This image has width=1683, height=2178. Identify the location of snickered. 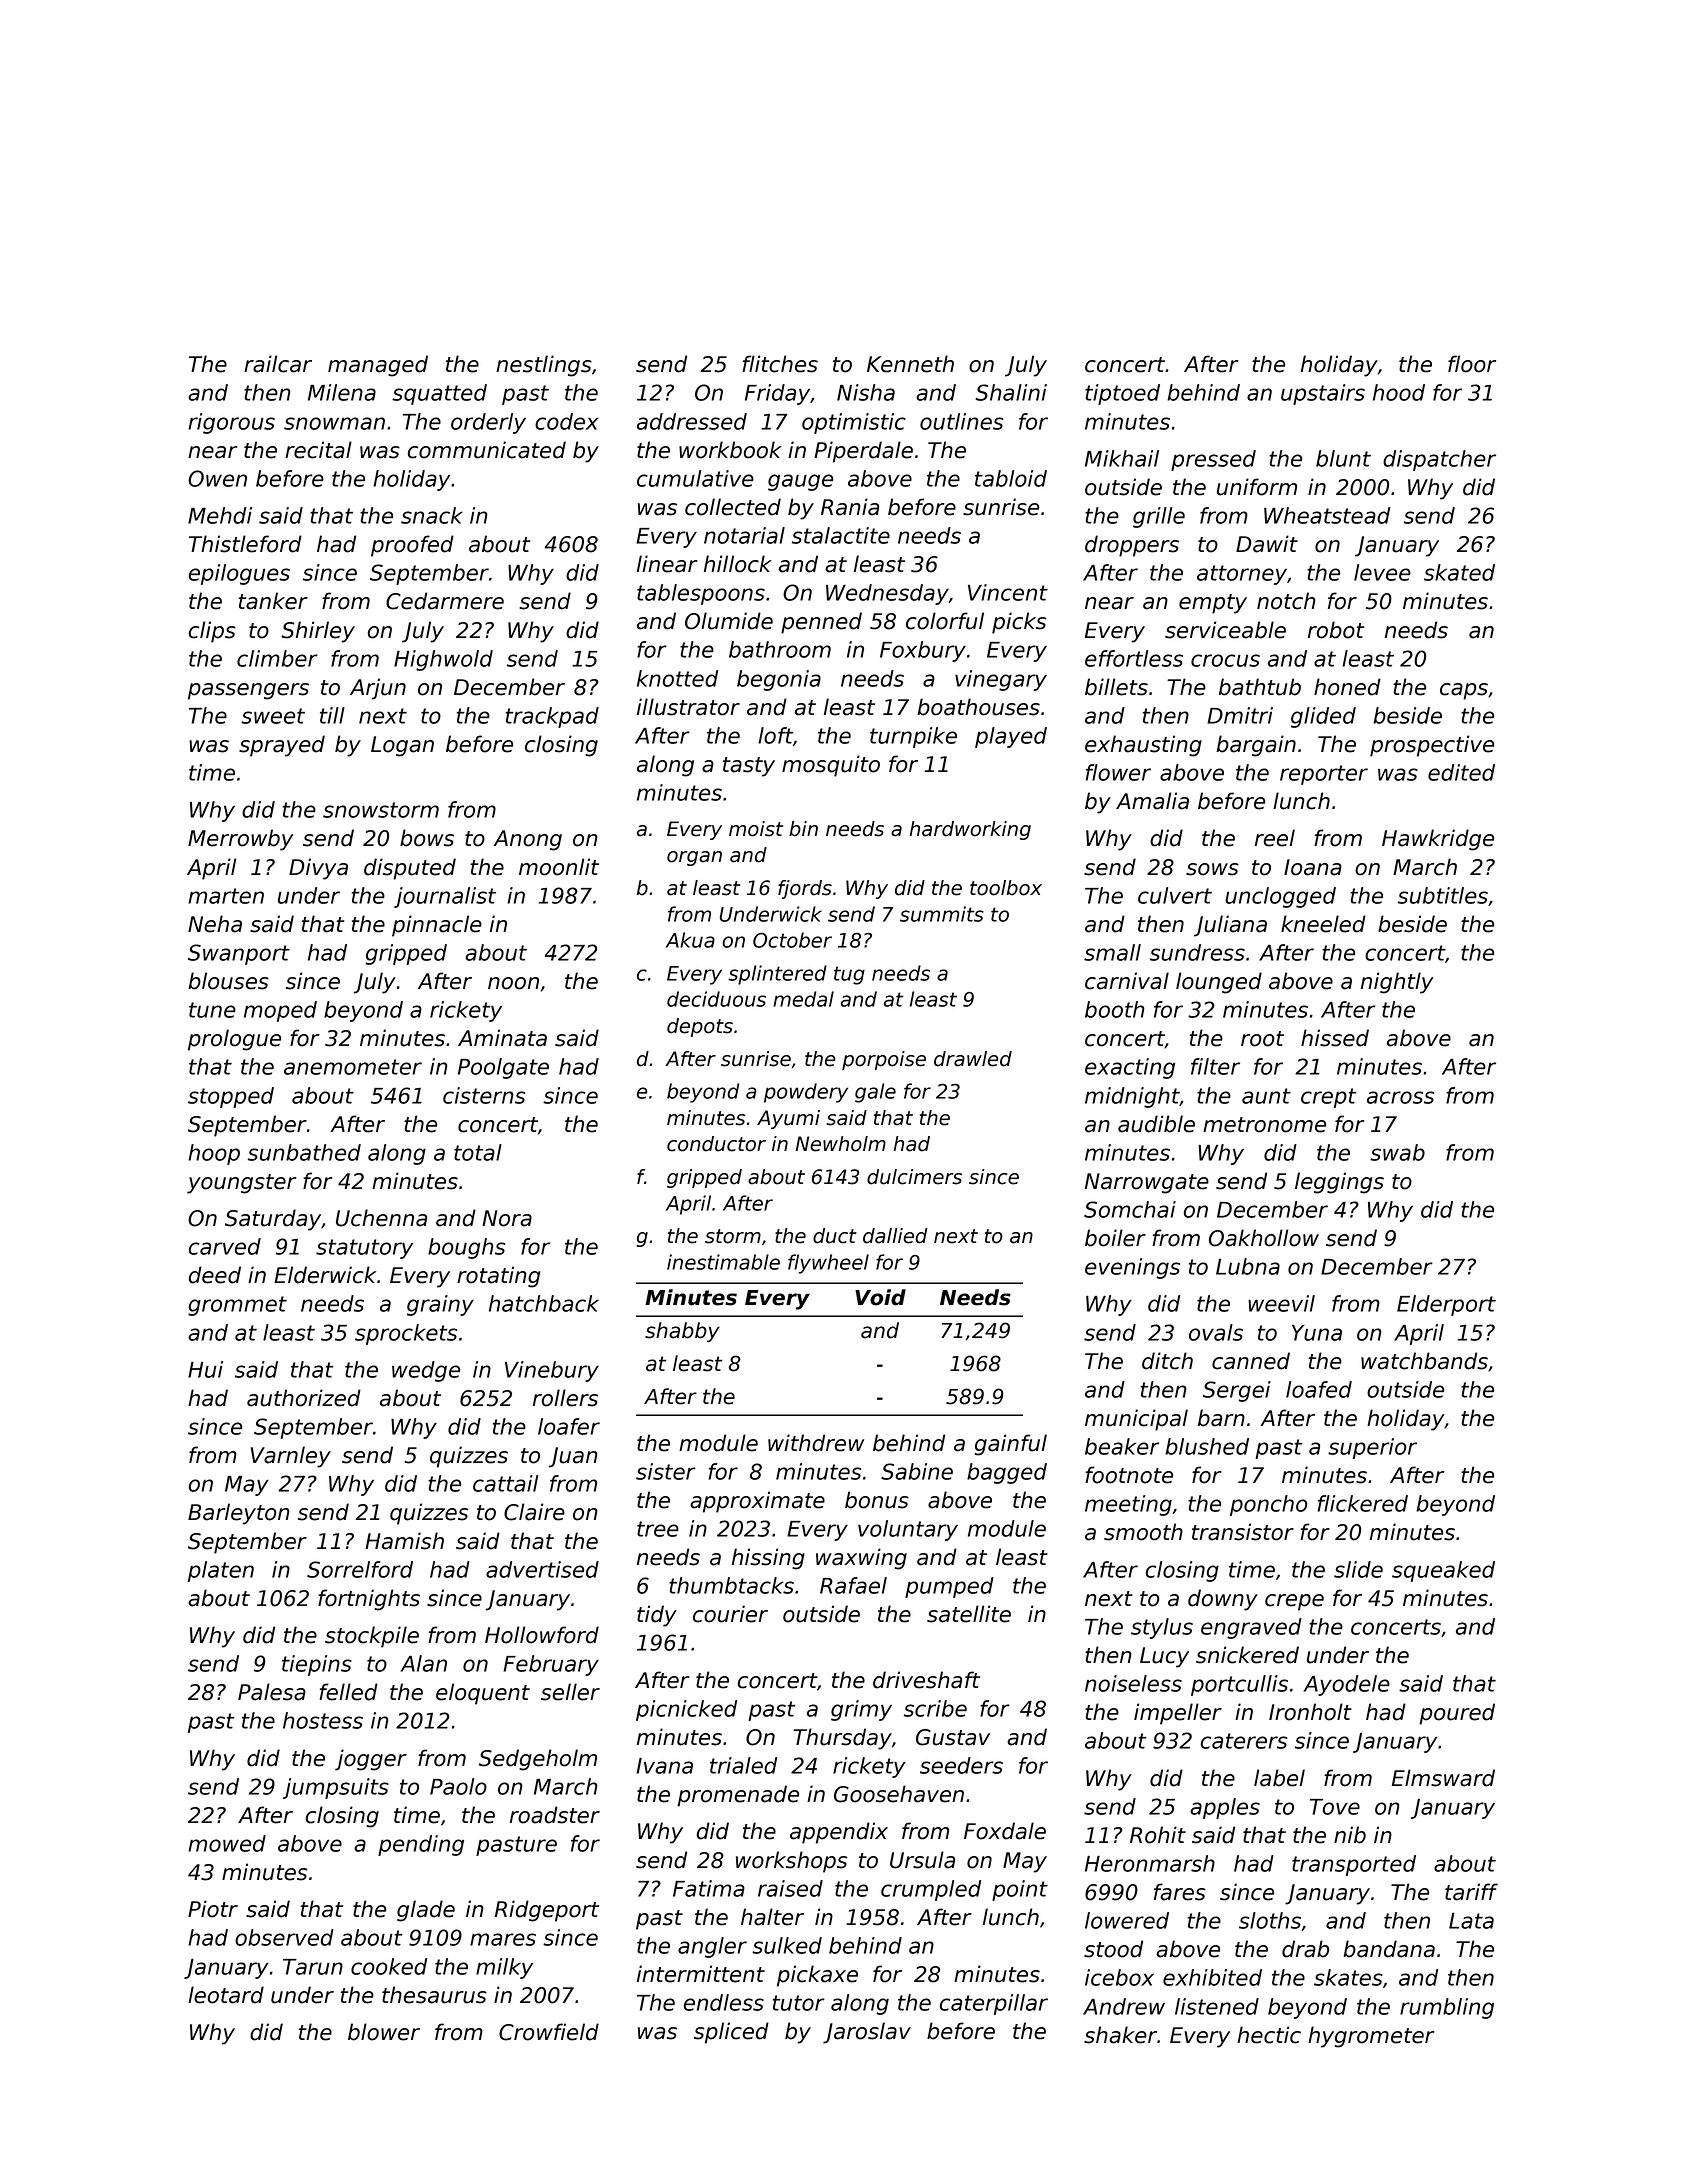
(1247, 1655).
